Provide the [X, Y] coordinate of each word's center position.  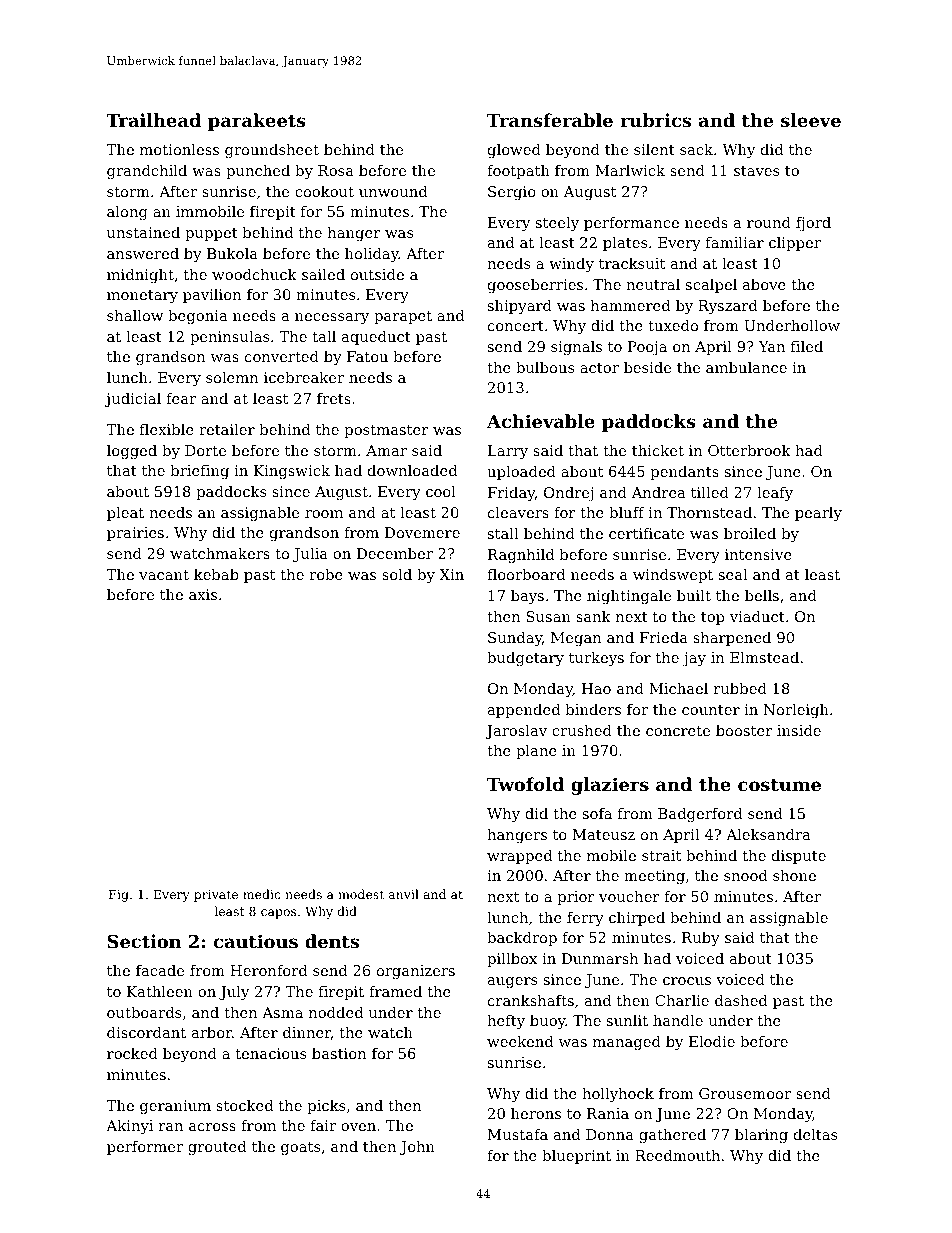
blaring [761, 1136]
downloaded [412, 470]
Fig [119, 896]
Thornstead [709, 512]
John [417, 1148]
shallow [135, 315]
